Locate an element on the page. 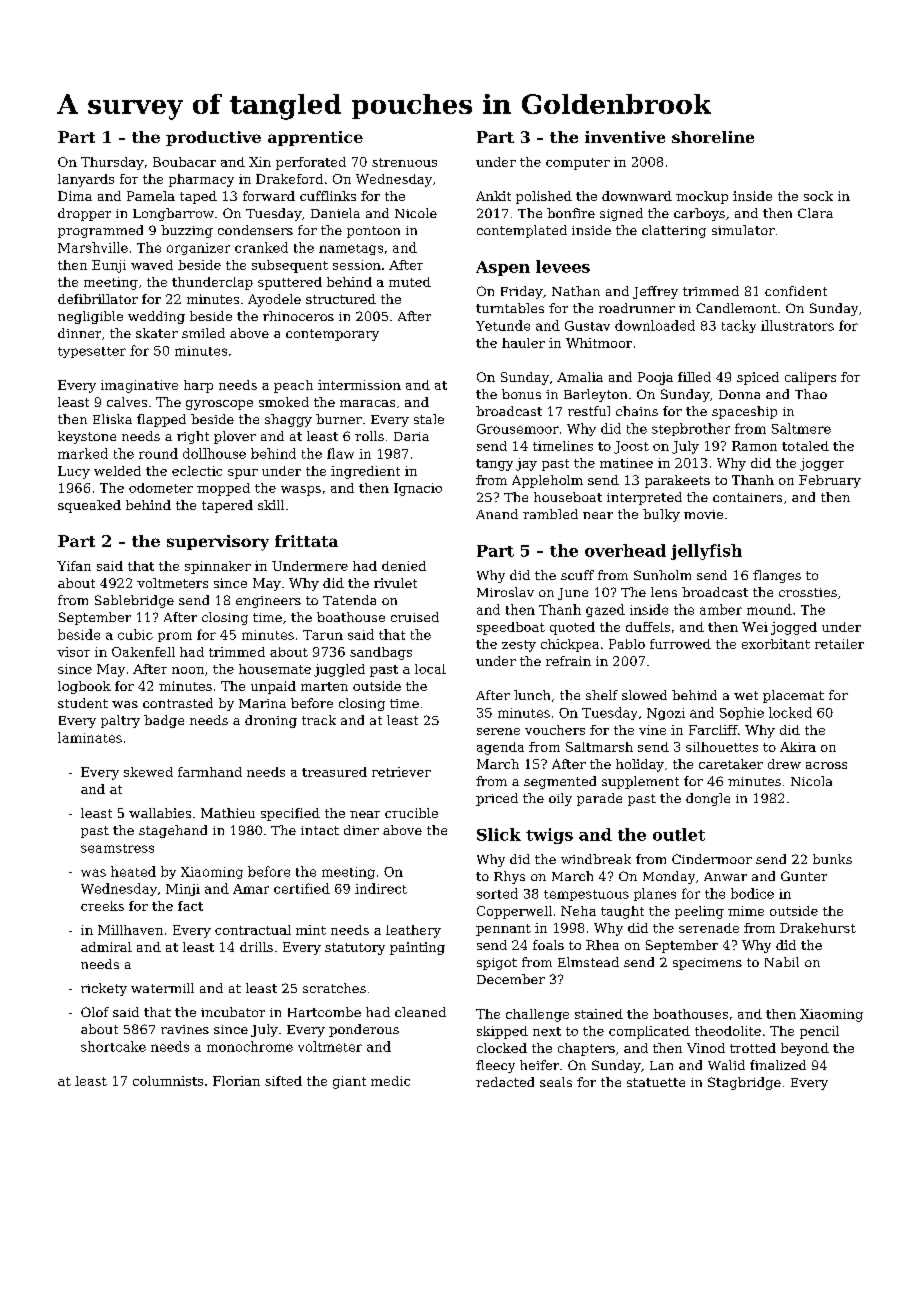 The width and height of the document is (924, 1308). farmhand is located at coordinates (210, 772).
